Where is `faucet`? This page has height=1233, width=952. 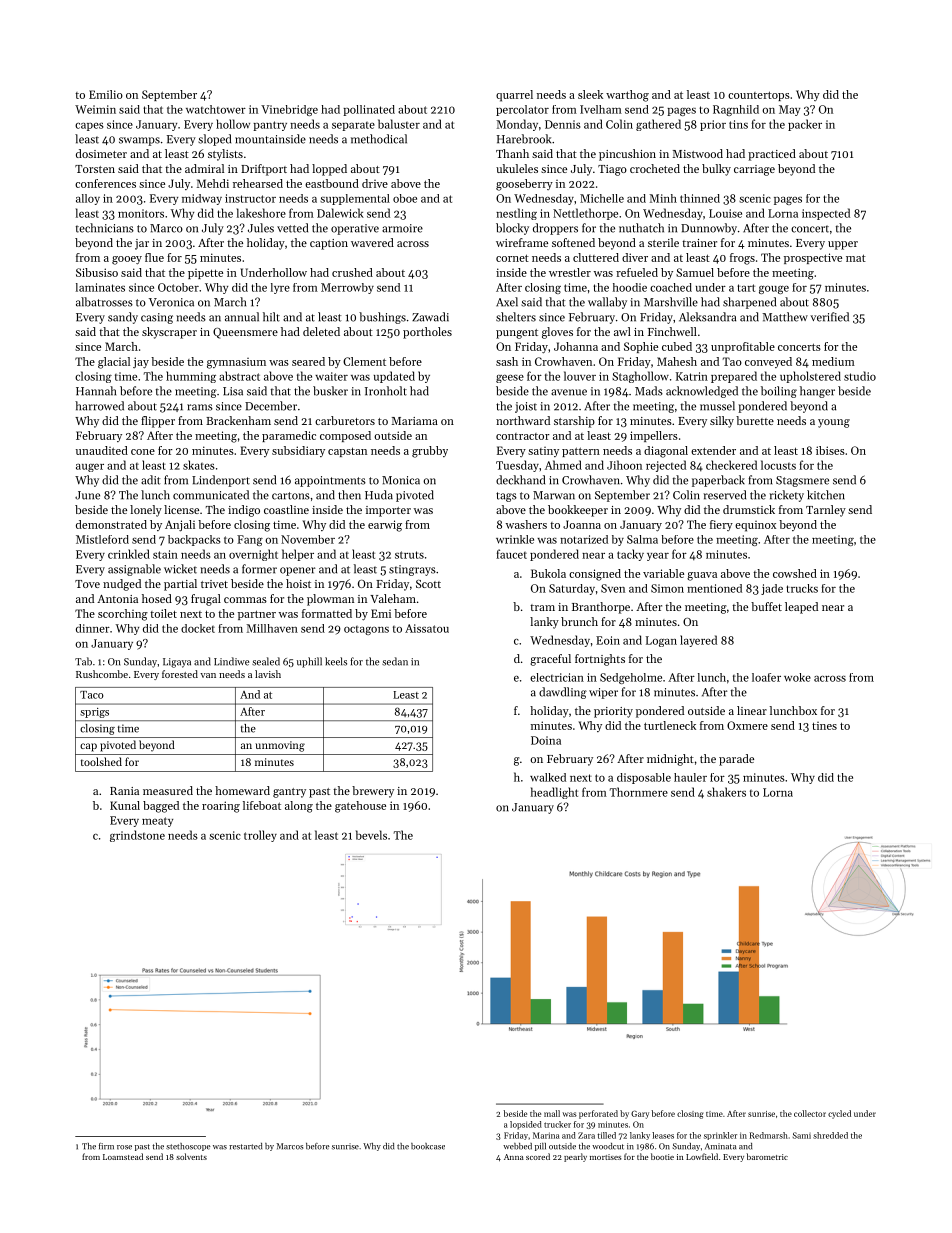
faucet is located at coordinates (511, 554).
